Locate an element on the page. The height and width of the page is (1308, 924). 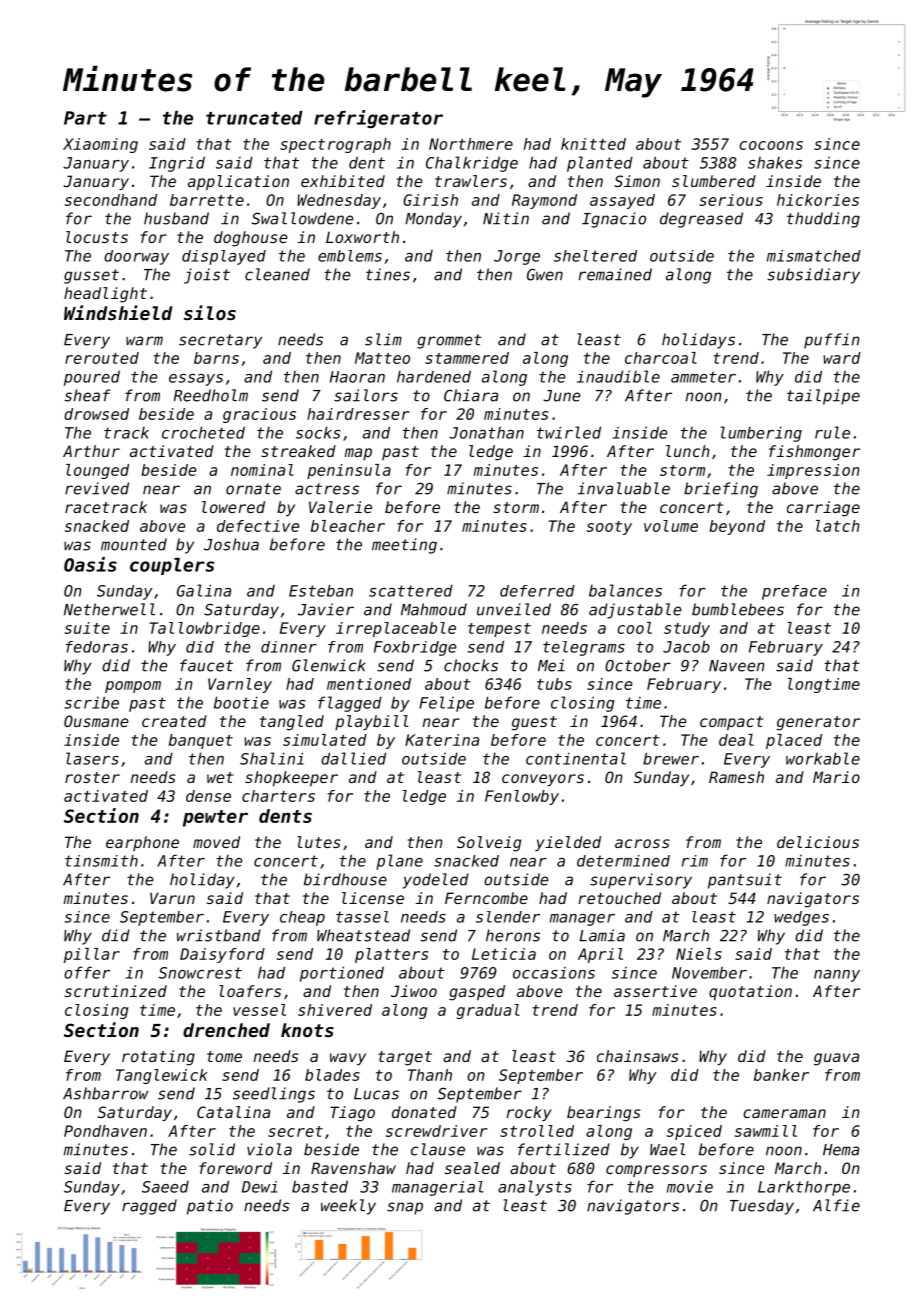
movie is located at coordinates (690, 1187).
